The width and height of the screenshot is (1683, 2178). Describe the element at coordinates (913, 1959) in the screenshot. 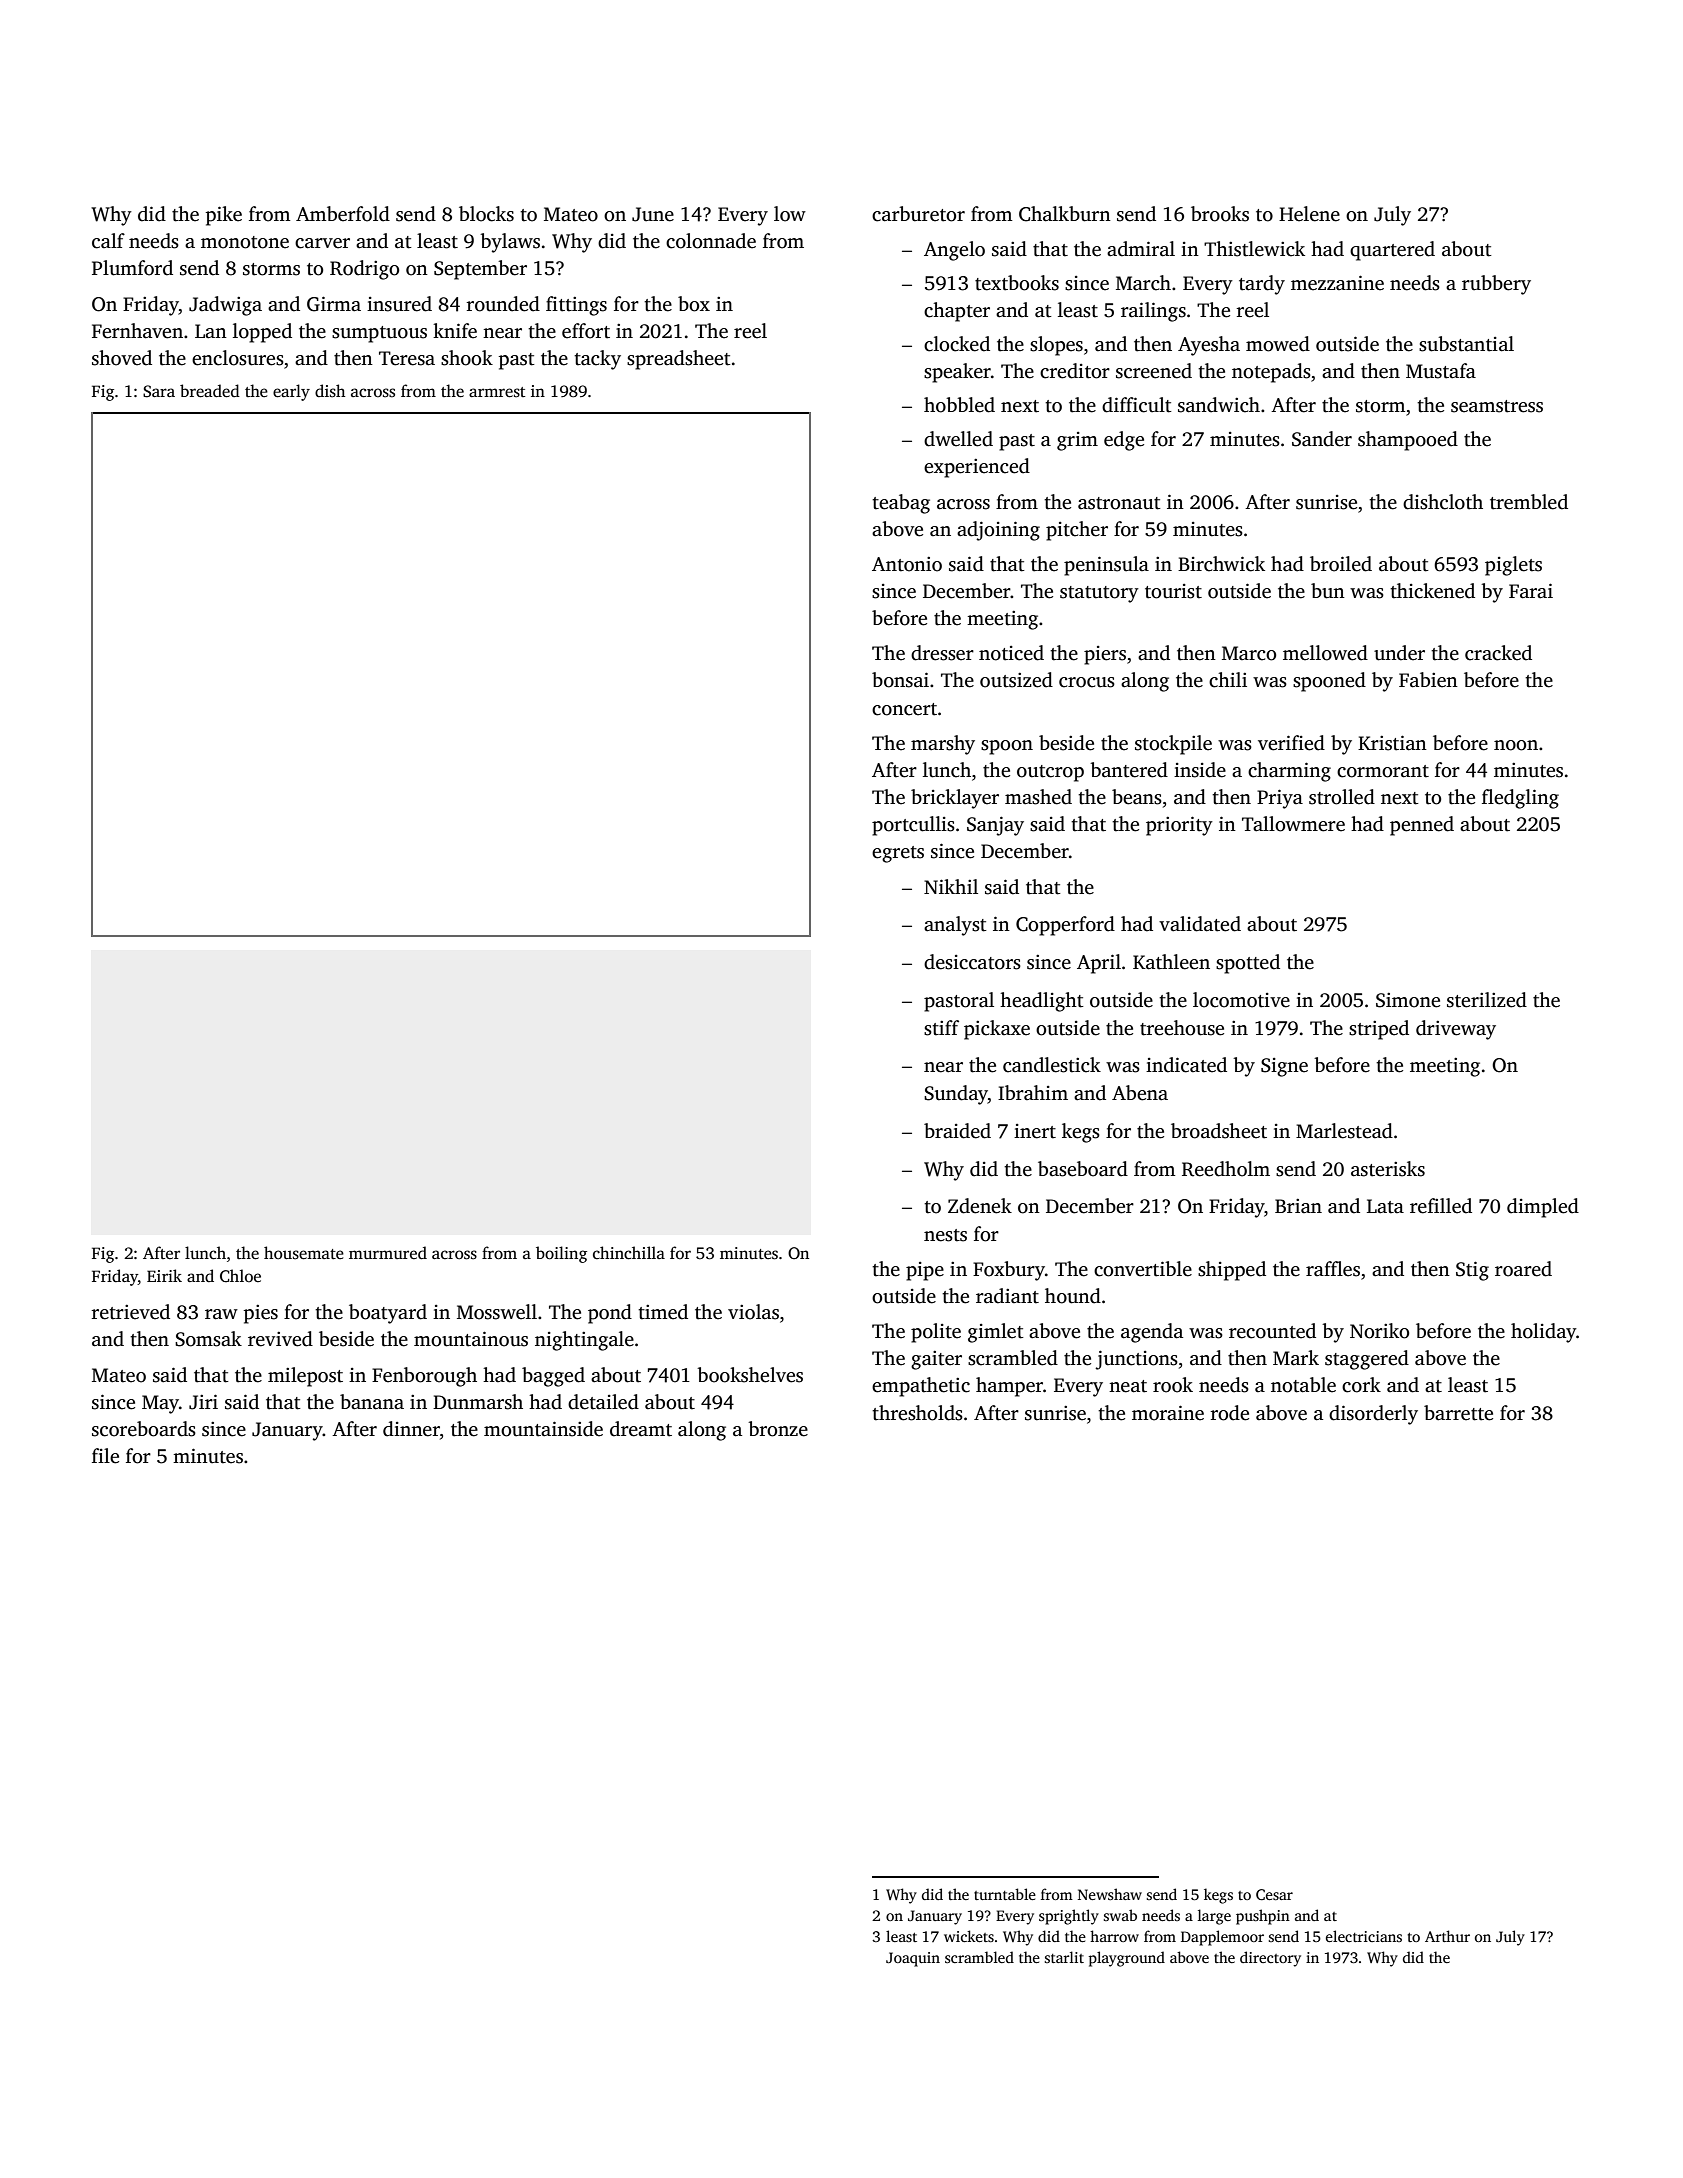

I see `Joaquin` at that location.
